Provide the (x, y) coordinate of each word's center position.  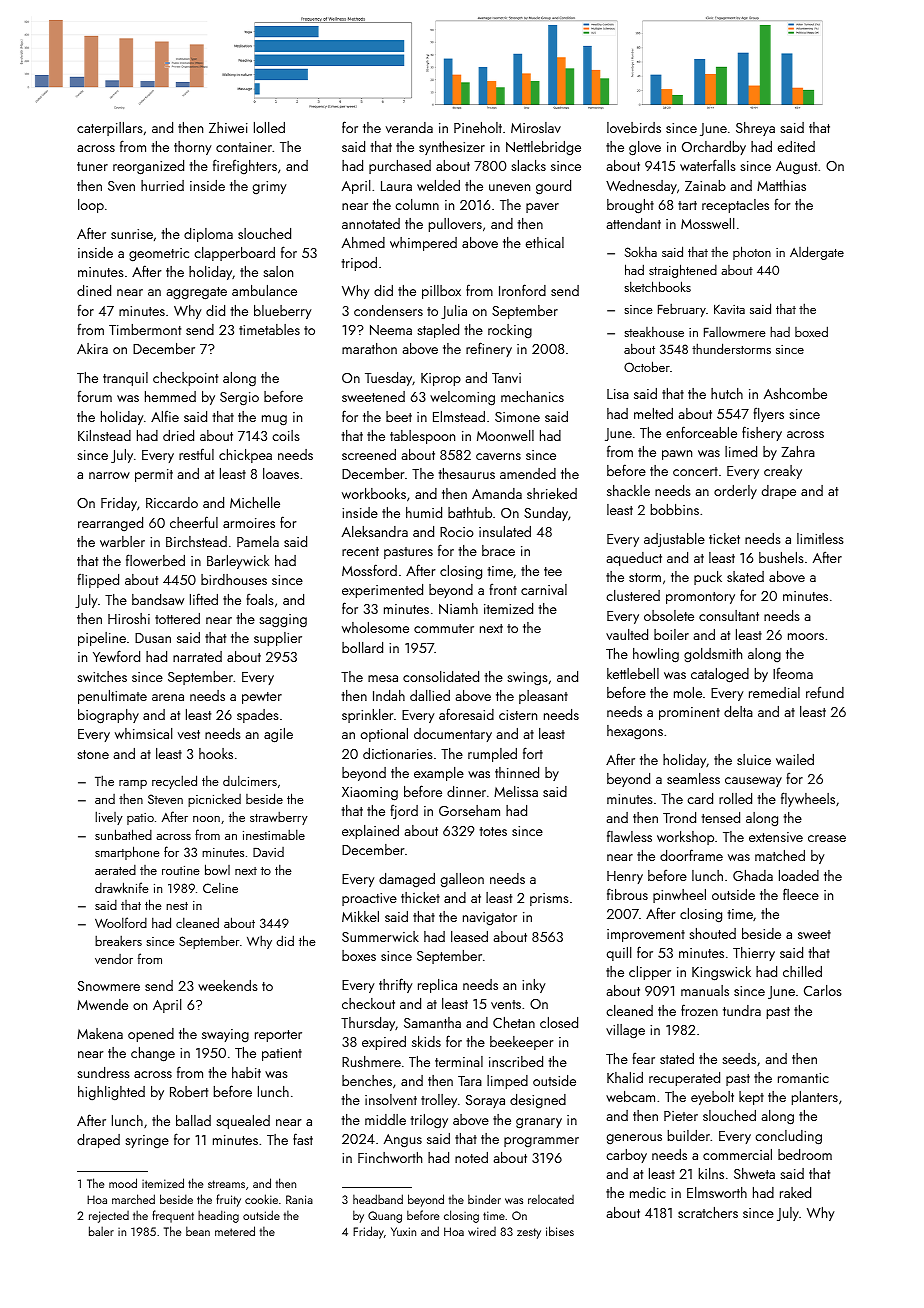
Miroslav (536, 127)
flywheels (808, 799)
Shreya (755, 129)
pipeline (102, 639)
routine (181, 870)
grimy (270, 188)
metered (235, 1231)
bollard (362, 647)
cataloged (720, 675)
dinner (466, 791)
